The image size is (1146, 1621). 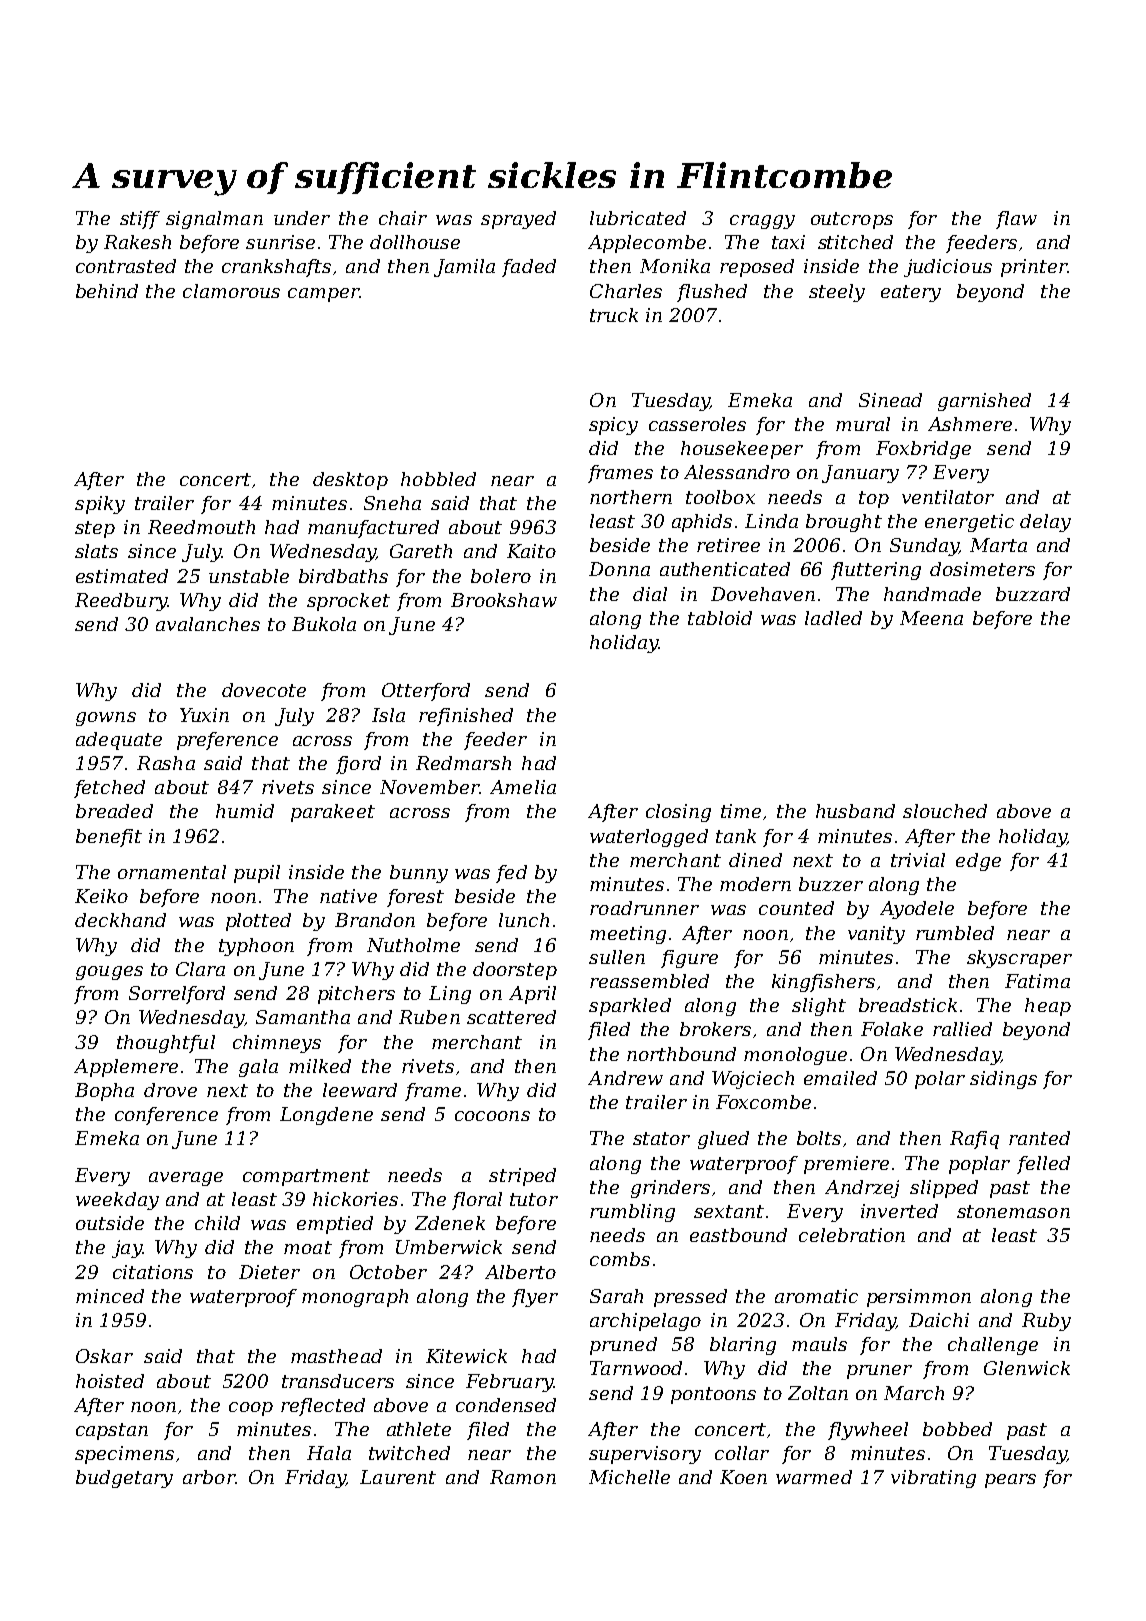 What do you see at coordinates (681, 1054) in the screenshot?
I see `northbound` at bounding box center [681, 1054].
